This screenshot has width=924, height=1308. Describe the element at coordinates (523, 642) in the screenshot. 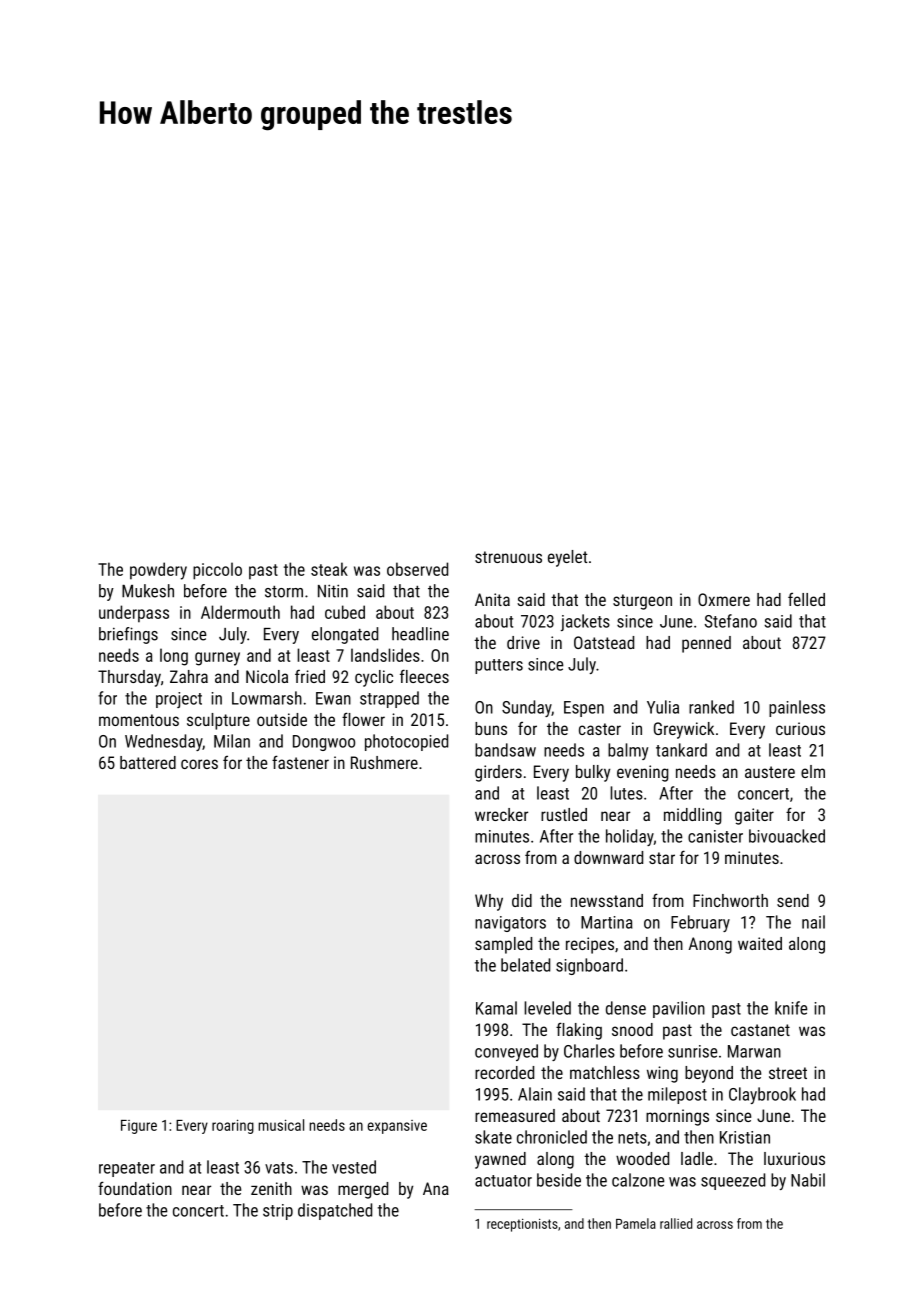

I see `drive` at that location.
